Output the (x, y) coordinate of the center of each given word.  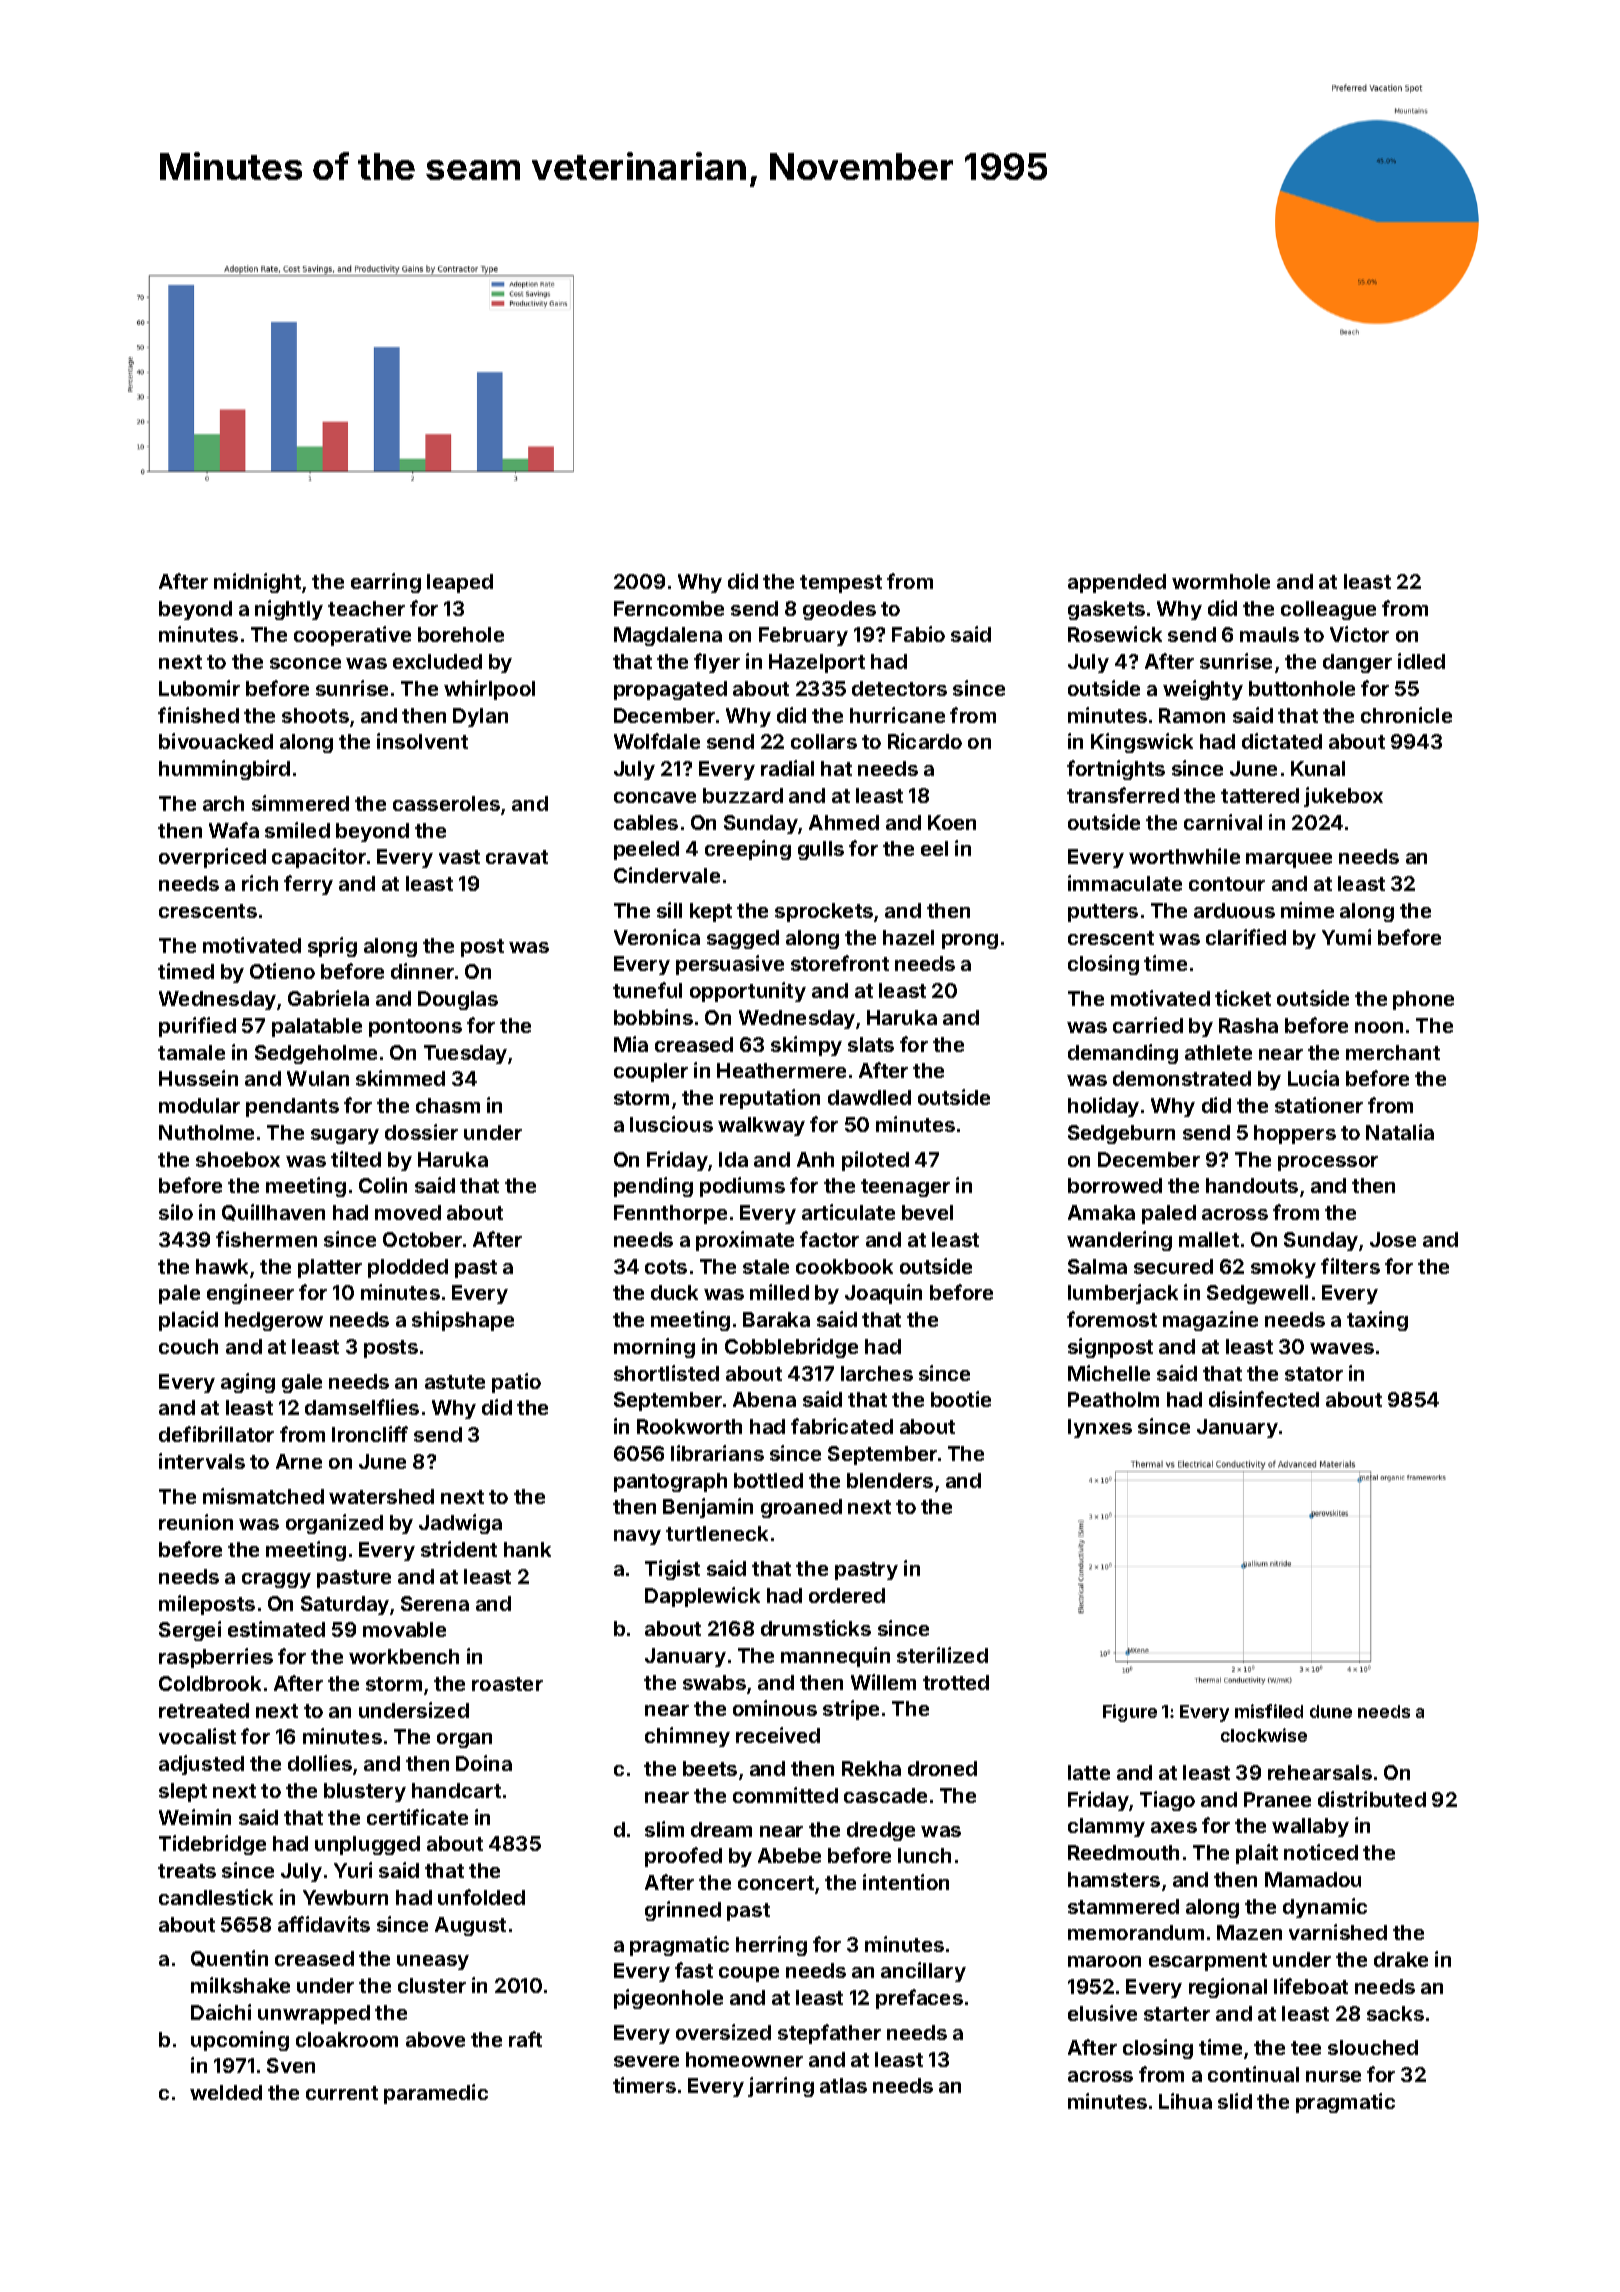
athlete (1218, 1052)
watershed (381, 1496)
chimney (687, 1737)
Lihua (1185, 2101)
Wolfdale (657, 741)
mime (1307, 910)
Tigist (672, 1570)
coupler (651, 1072)
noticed (1321, 1852)
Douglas (458, 1000)
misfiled (1269, 1711)
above (435, 2039)
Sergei (190, 1631)
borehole (461, 634)
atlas (843, 2085)
